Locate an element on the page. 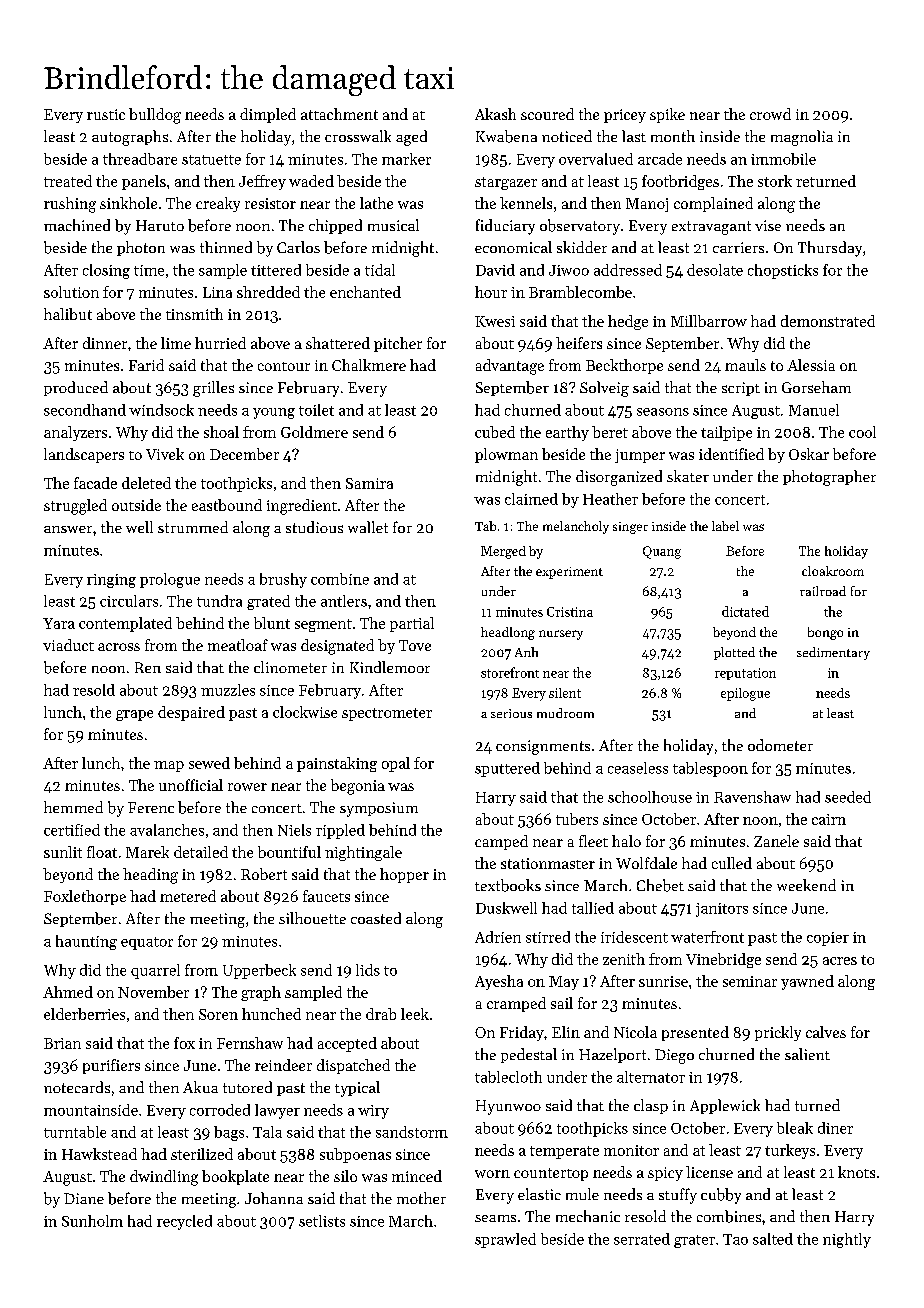  crowd is located at coordinates (770, 114).
